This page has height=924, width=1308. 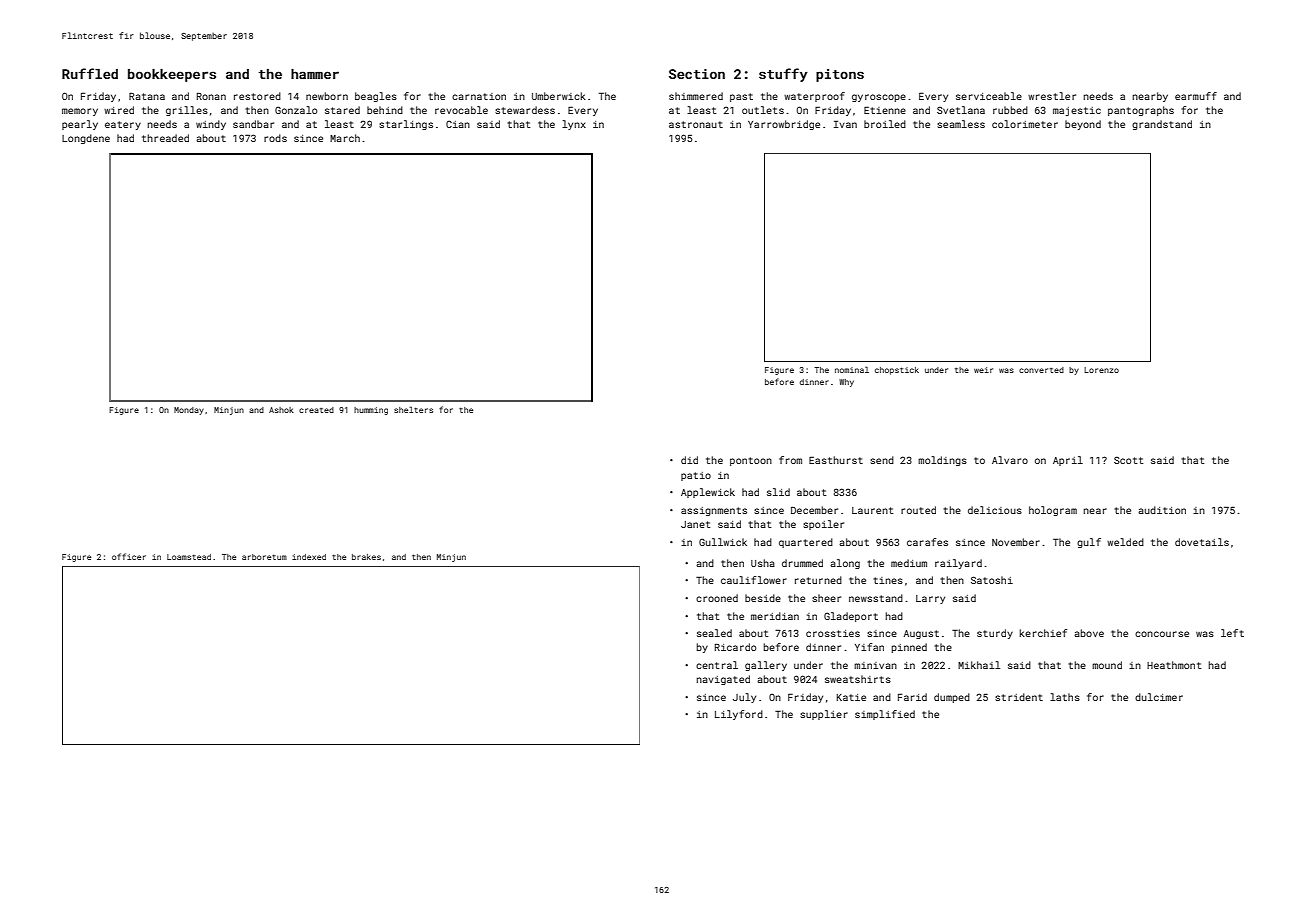 I want to click on nominal, so click(x=852, y=369).
